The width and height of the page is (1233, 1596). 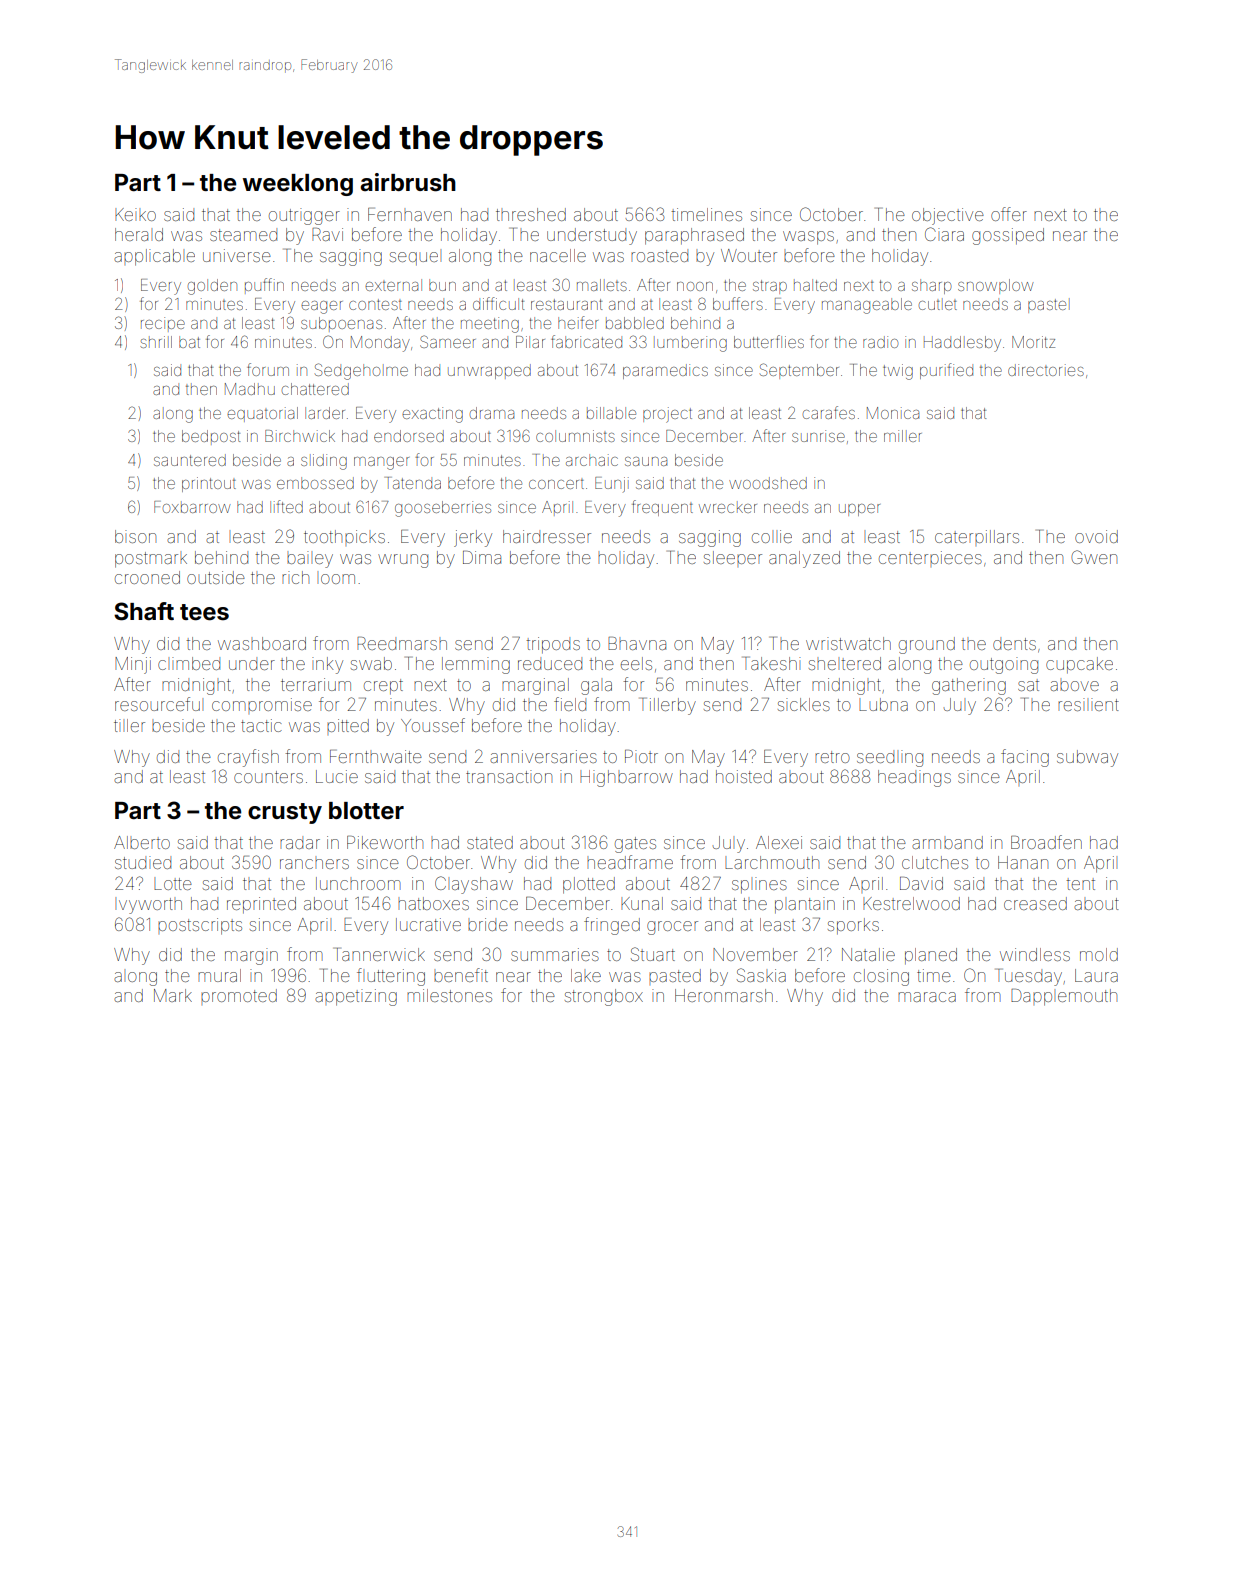 What do you see at coordinates (200, 926) in the page?
I see `postscripts` at bounding box center [200, 926].
